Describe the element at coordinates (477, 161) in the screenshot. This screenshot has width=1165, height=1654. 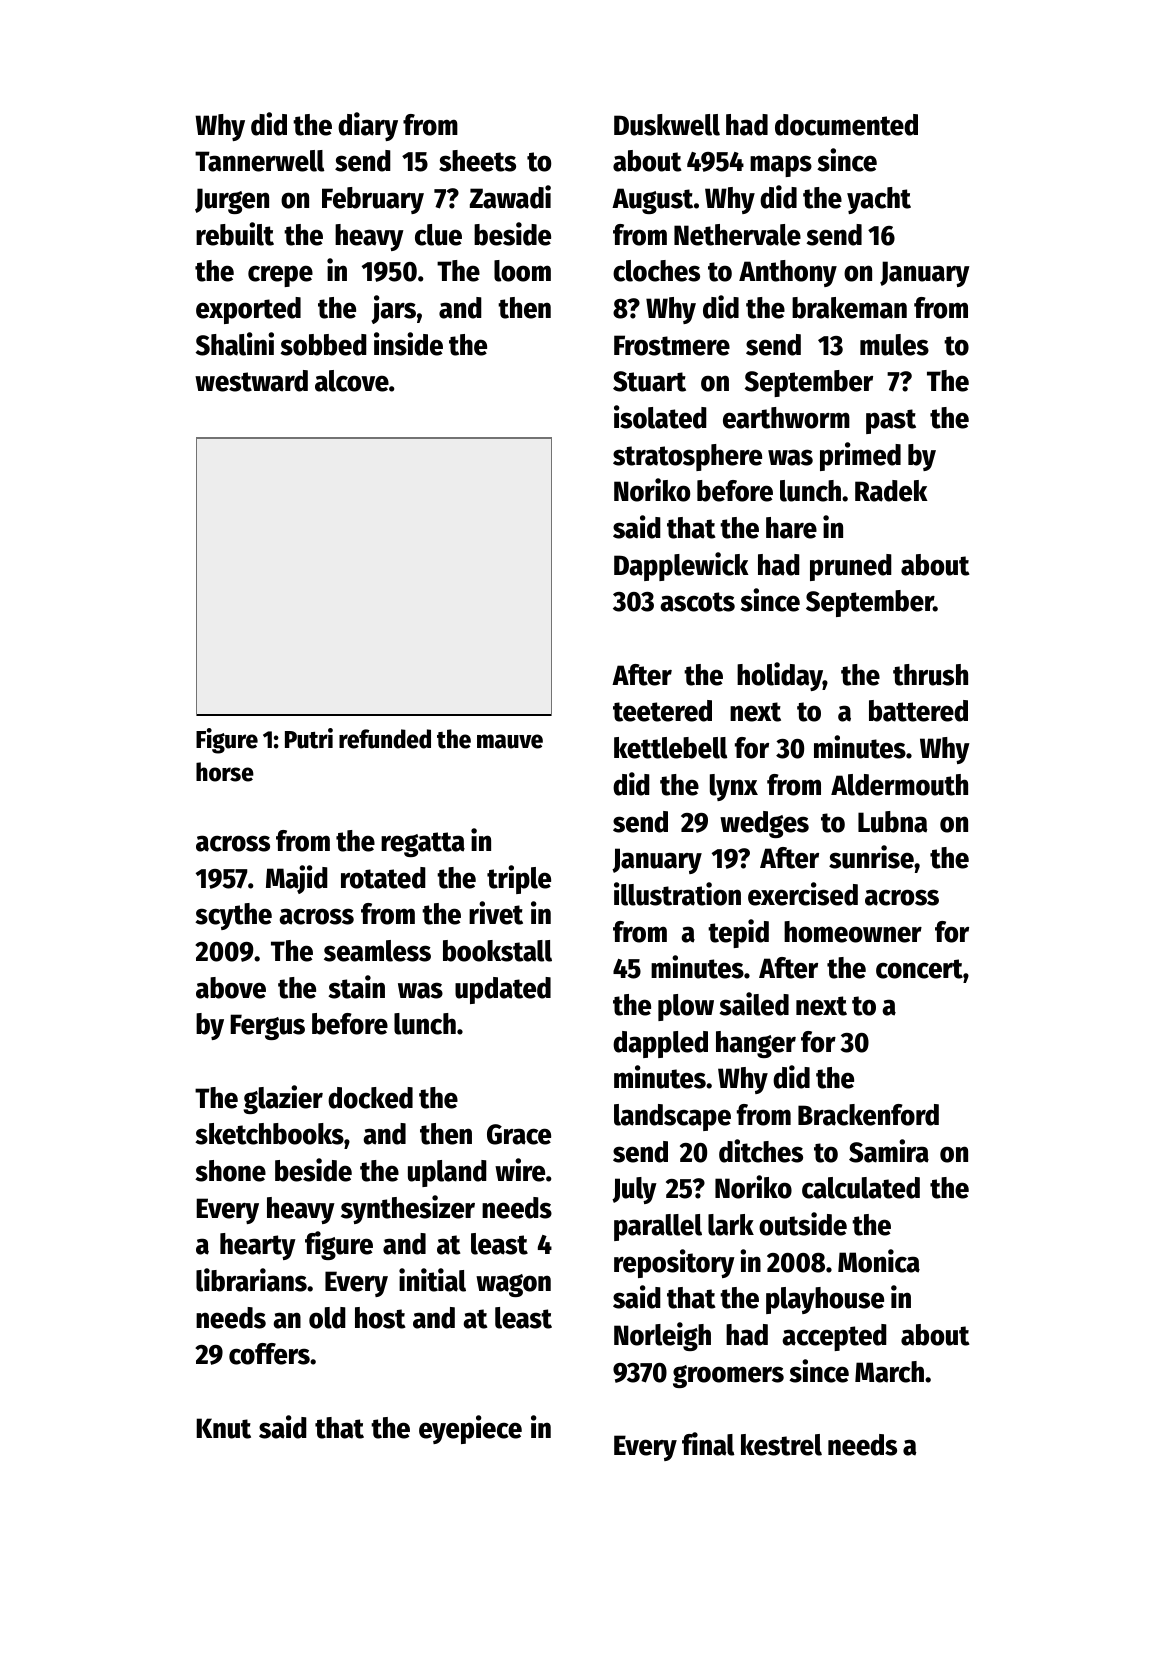
I see `sheets` at that location.
